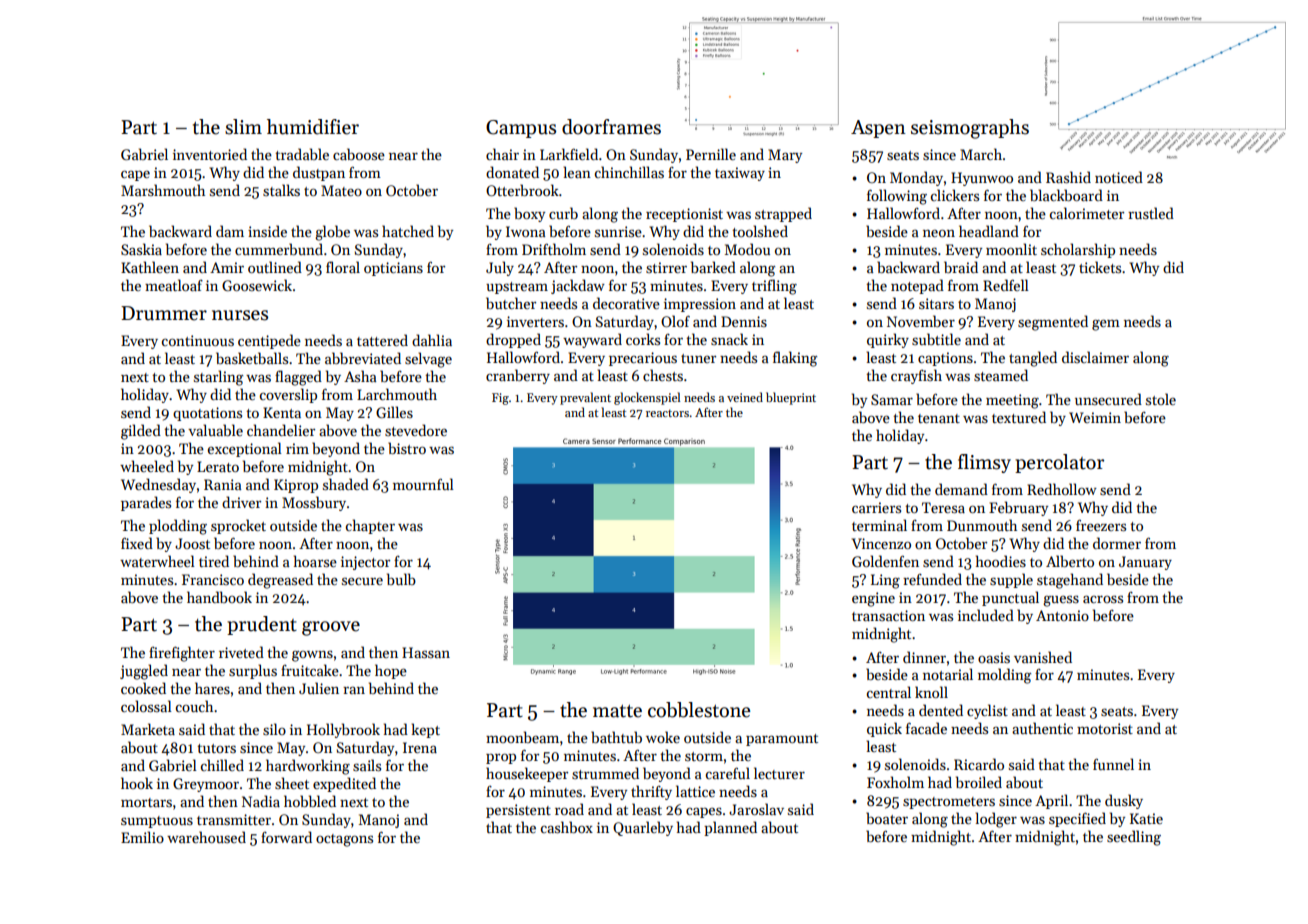 The width and height of the screenshot is (1308, 924). What do you see at coordinates (216, 748) in the screenshot?
I see `tutors` at bounding box center [216, 748].
